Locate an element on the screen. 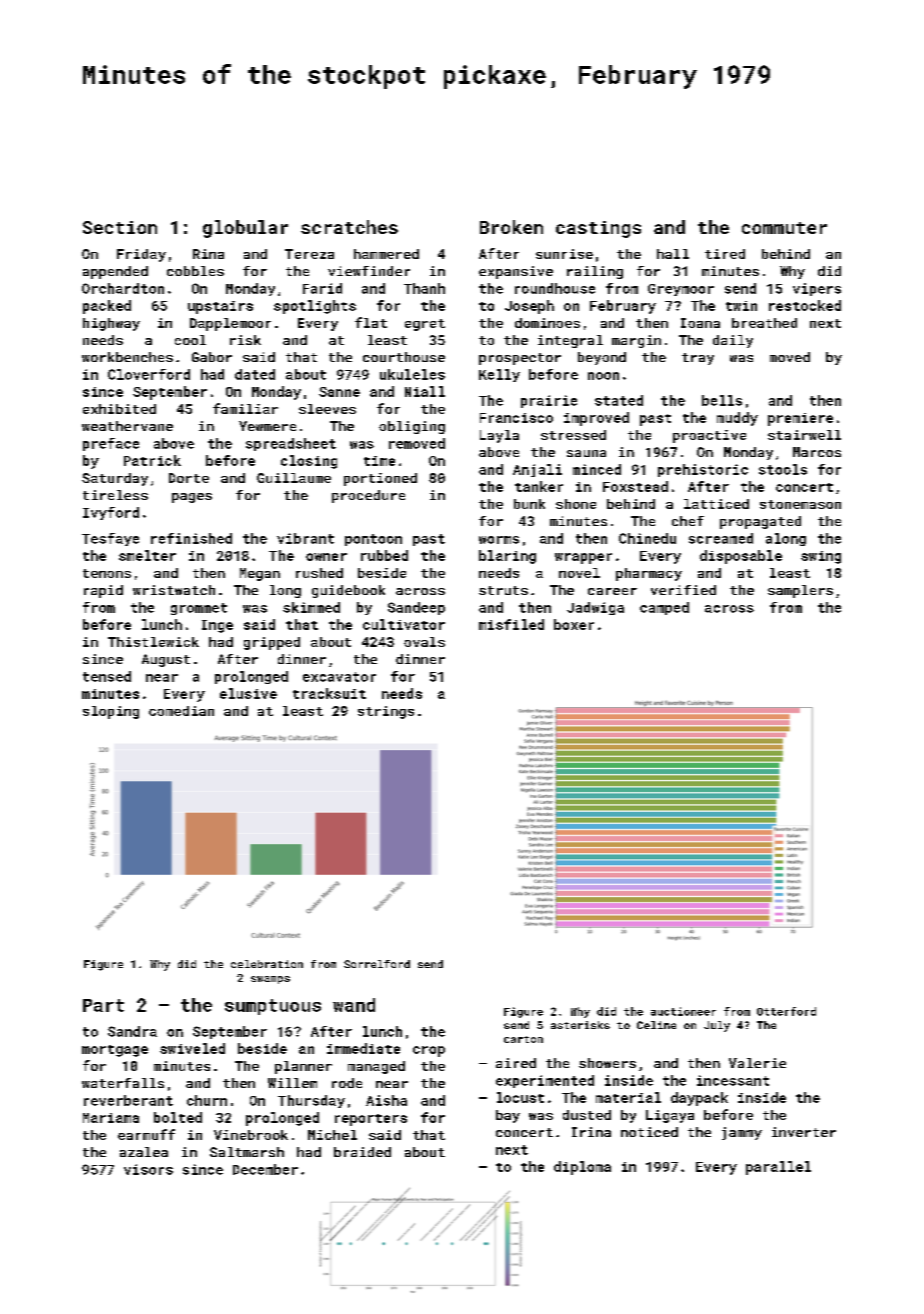 The height and width of the screenshot is (1314, 924). swiveled is located at coordinates (192, 1048).
